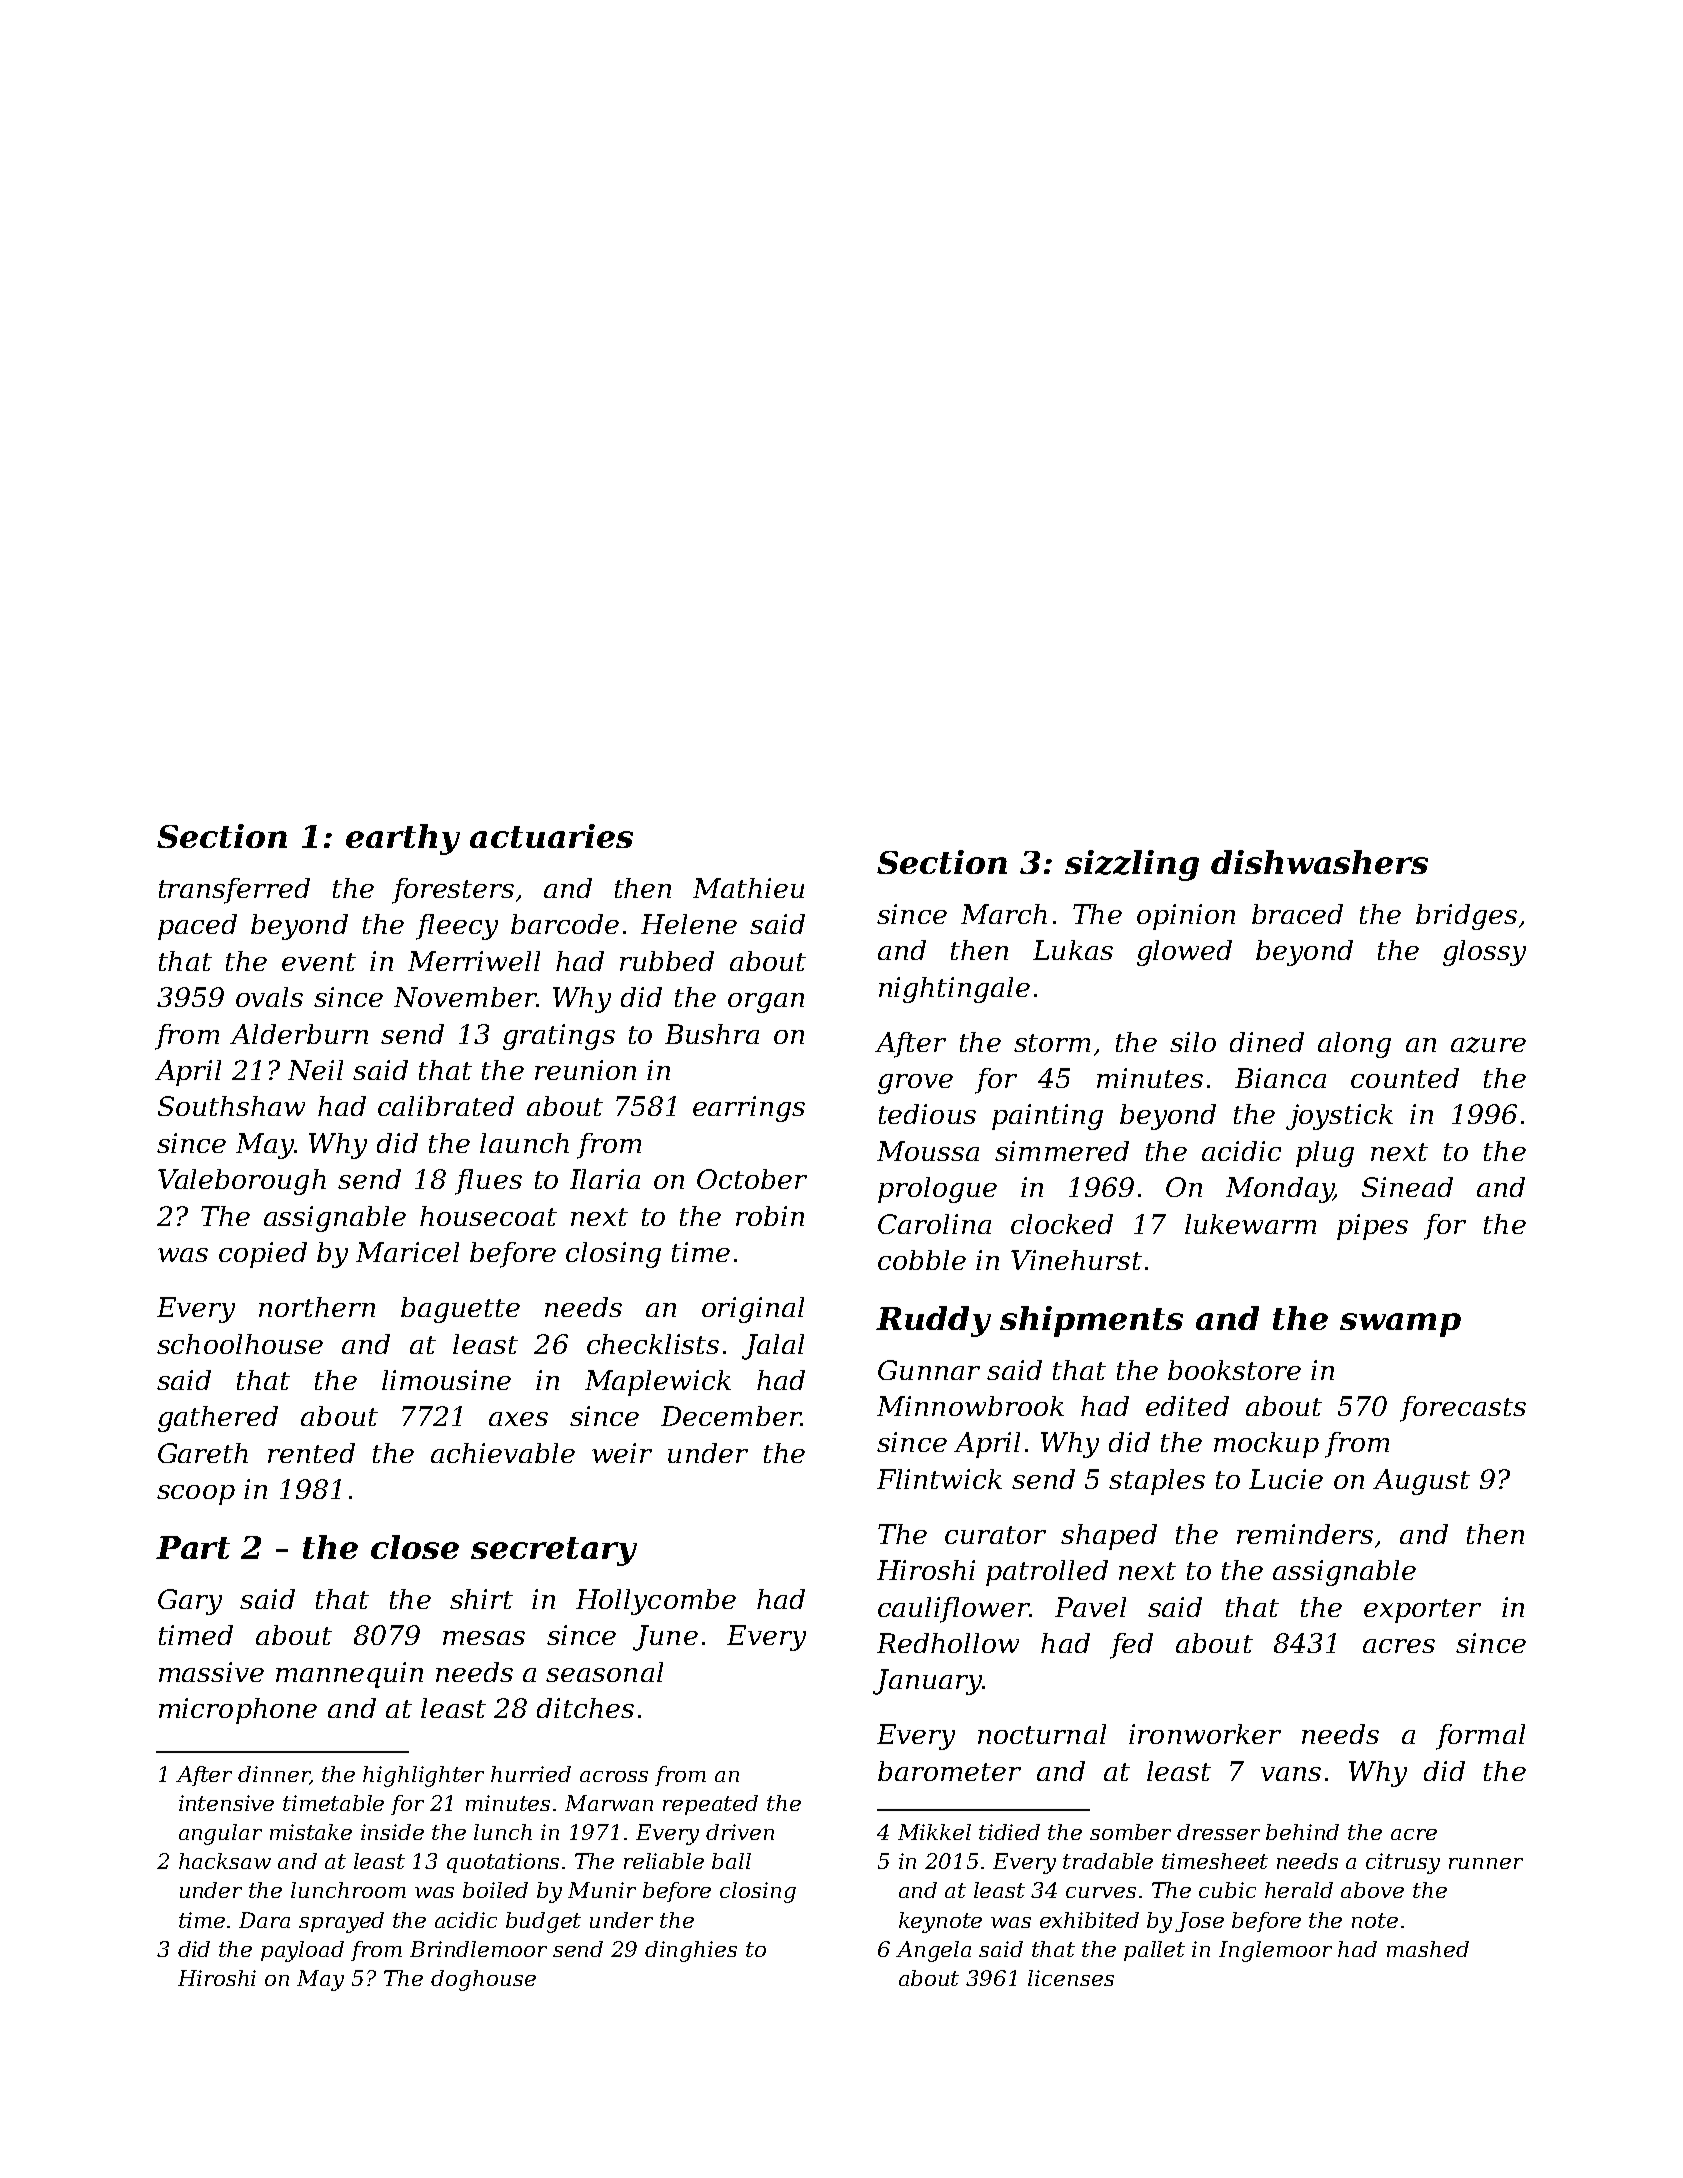  What do you see at coordinates (264, 1920) in the screenshot?
I see `Dara` at bounding box center [264, 1920].
